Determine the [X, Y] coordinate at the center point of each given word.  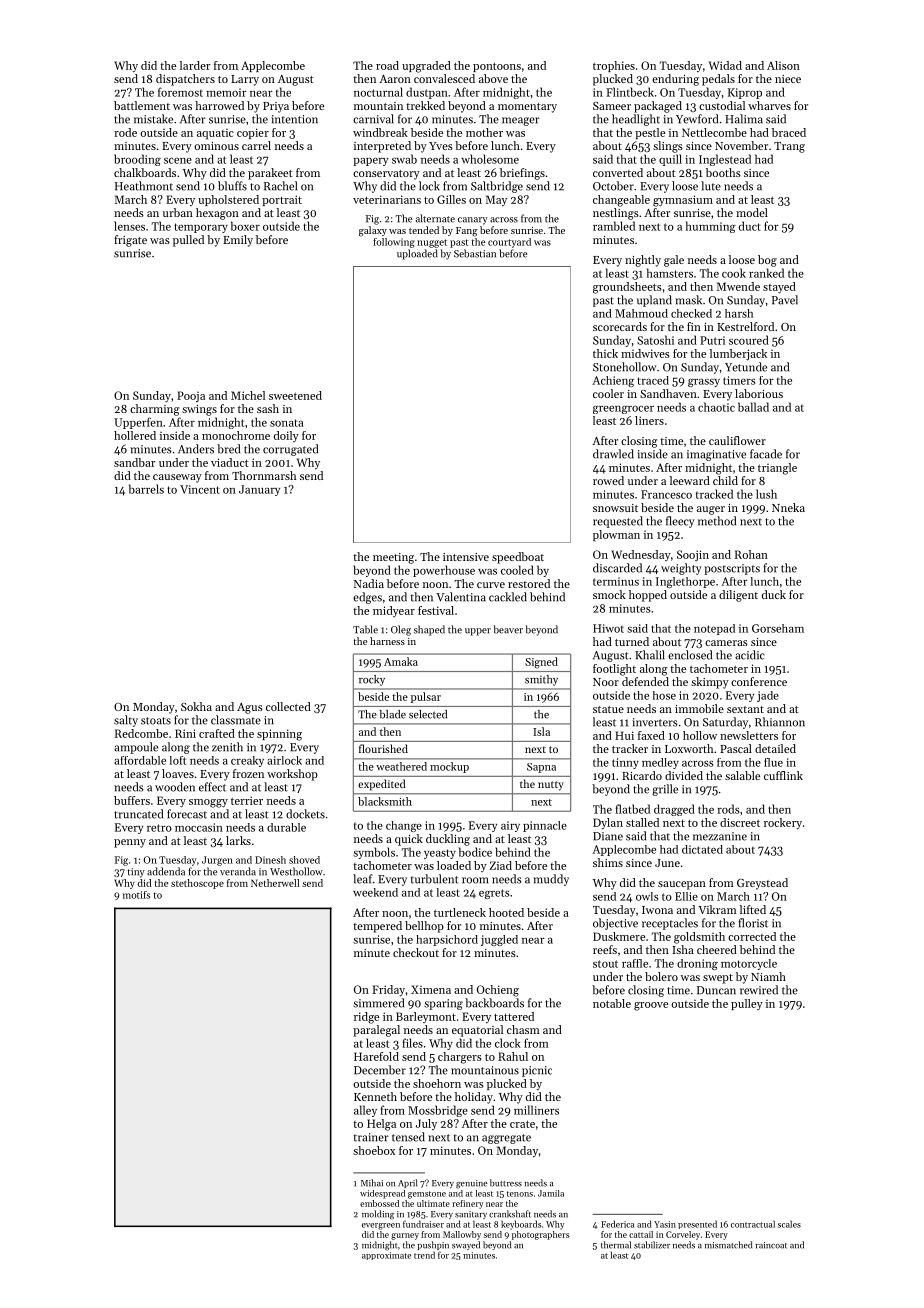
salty [126, 721]
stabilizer [652, 1245]
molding [378, 1215]
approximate [386, 1256]
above [493, 78]
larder [195, 65]
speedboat [518, 558]
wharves [769, 105]
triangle [777, 469]
